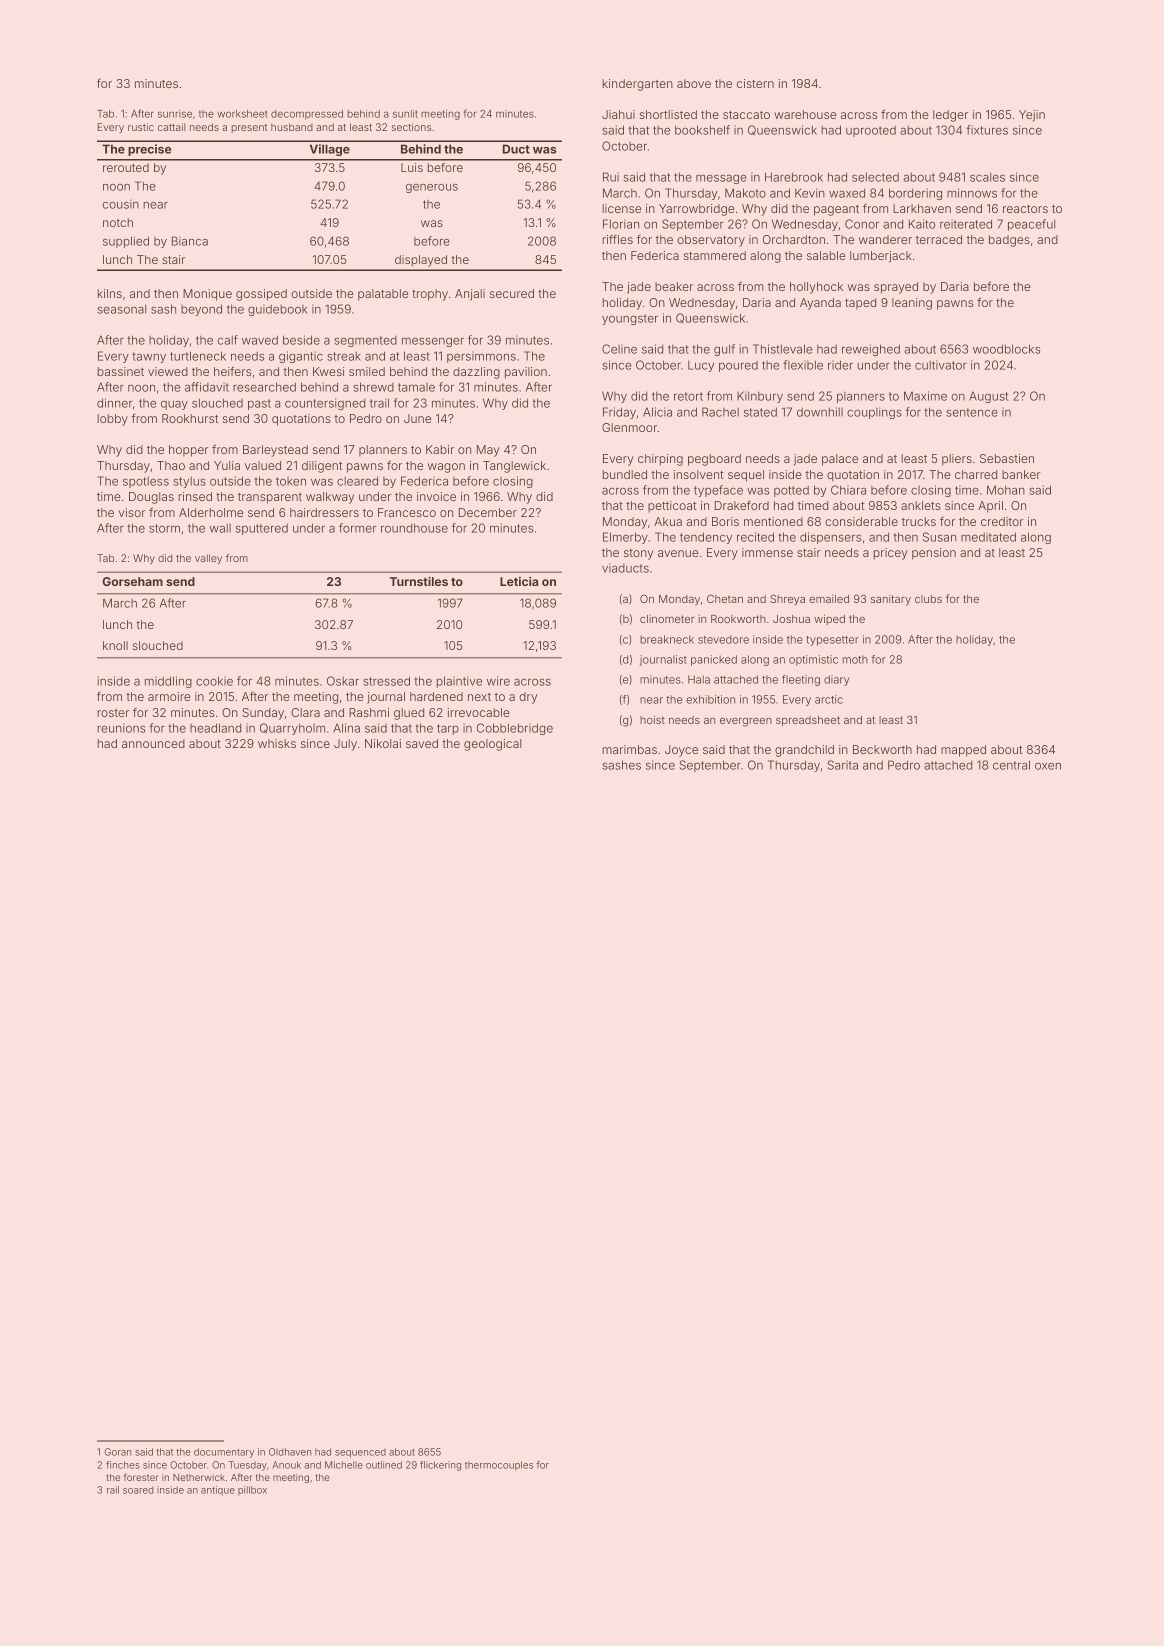 The height and width of the screenshot is (1646, 1164). I want to click on thermocouples, so click(499, 1466).
